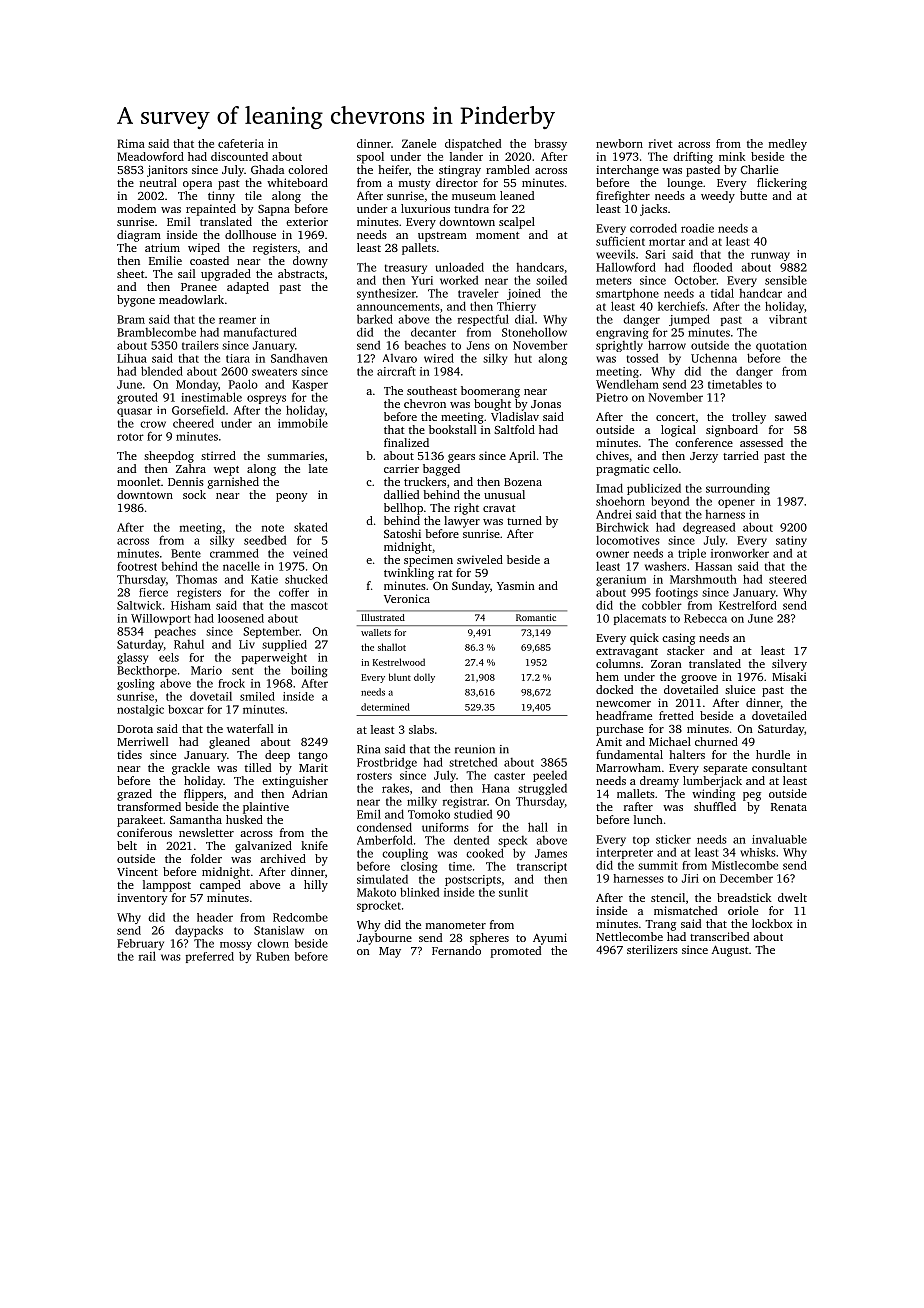 The image size is (924, 1308). I want to click on Beckthorpe, so click(147, 671).
